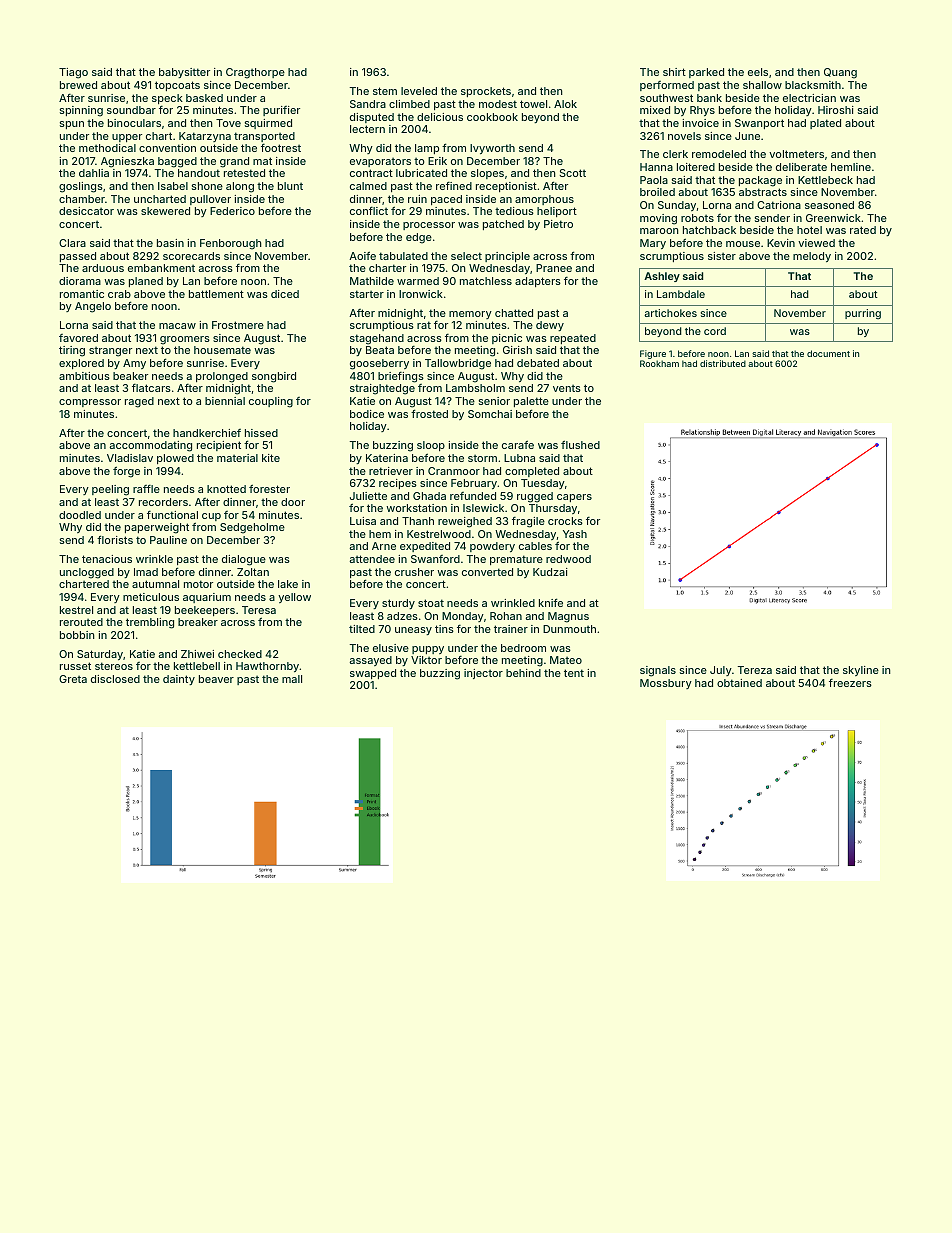 The height and width of the document is (1233, 952). What do you see at coordinates (401, 377) in the document?
I see `briefings` at bounding box center [401, 377].
